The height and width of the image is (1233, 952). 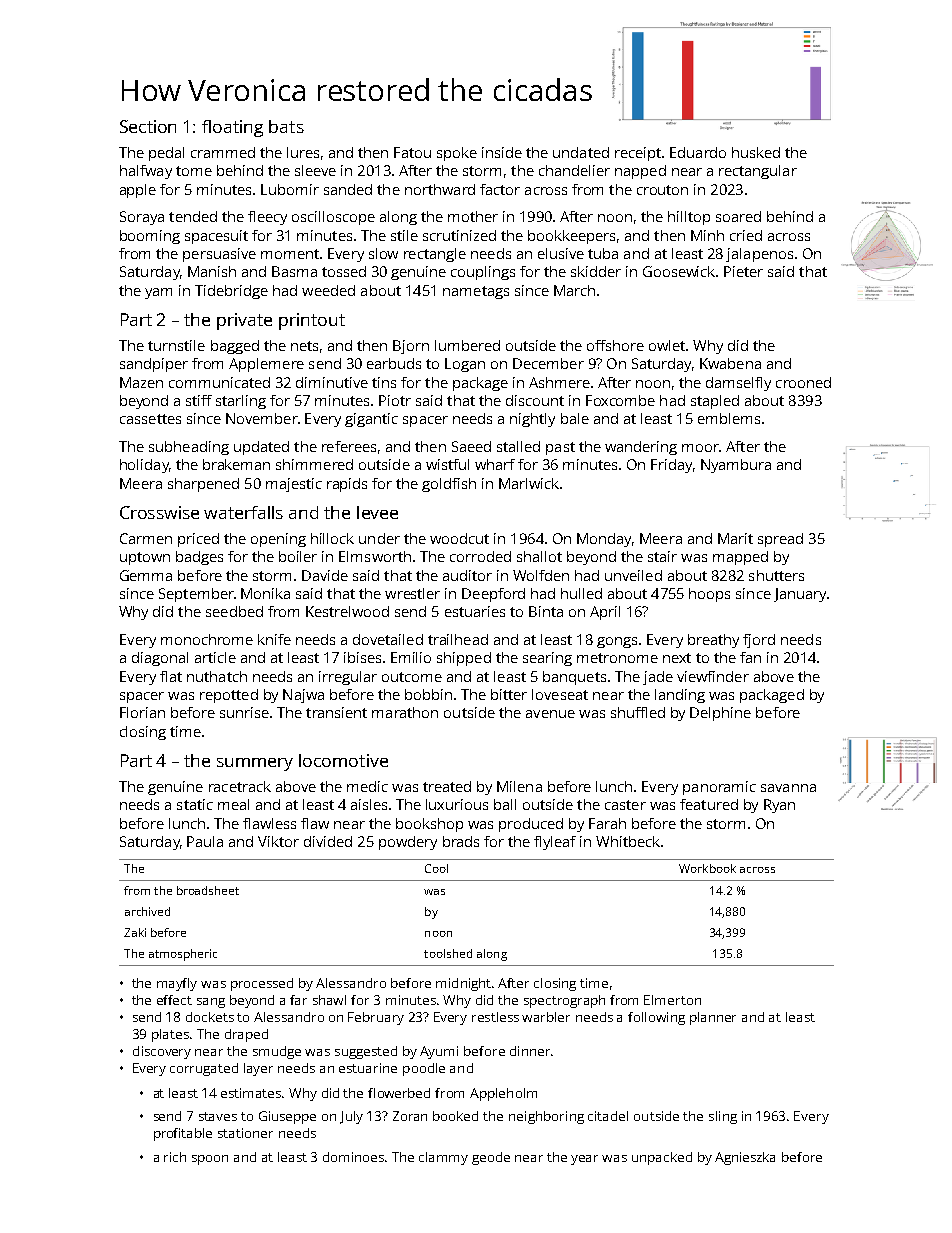 I want to click on inside, so click(x=502, y=152).
